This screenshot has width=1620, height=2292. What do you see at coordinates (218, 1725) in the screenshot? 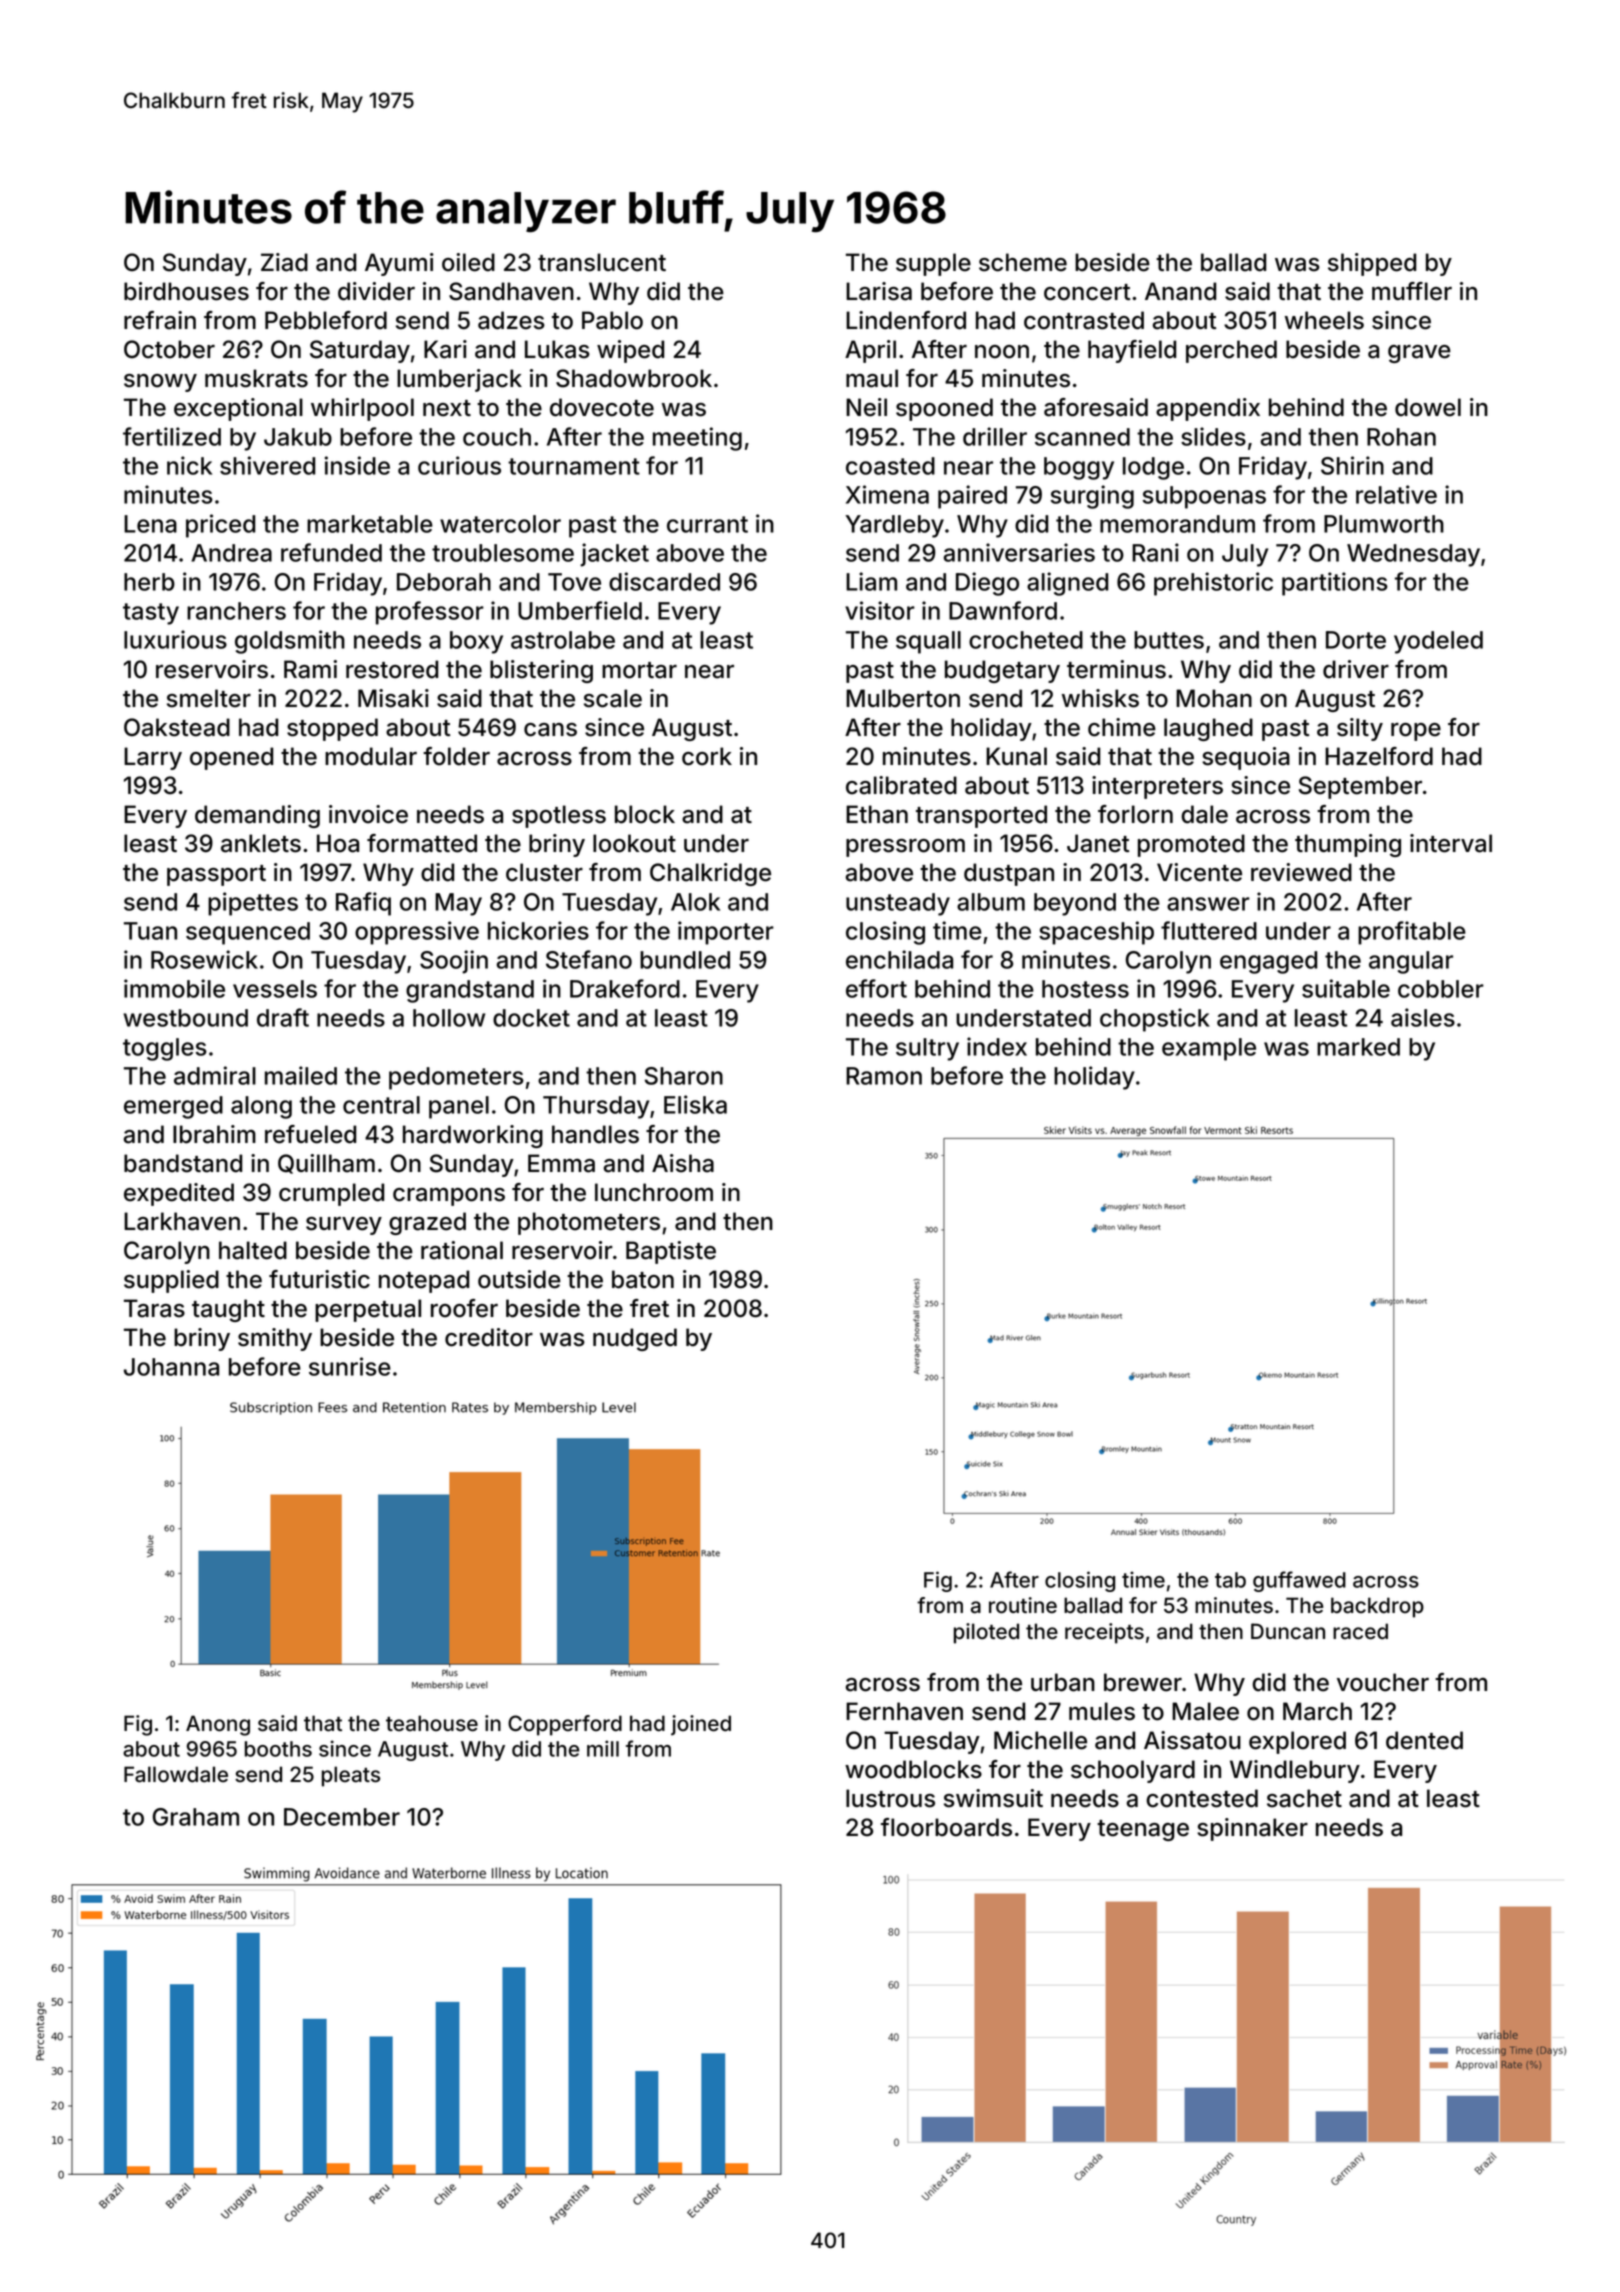
I see `Anong` at bounding box center [218, 1725].
